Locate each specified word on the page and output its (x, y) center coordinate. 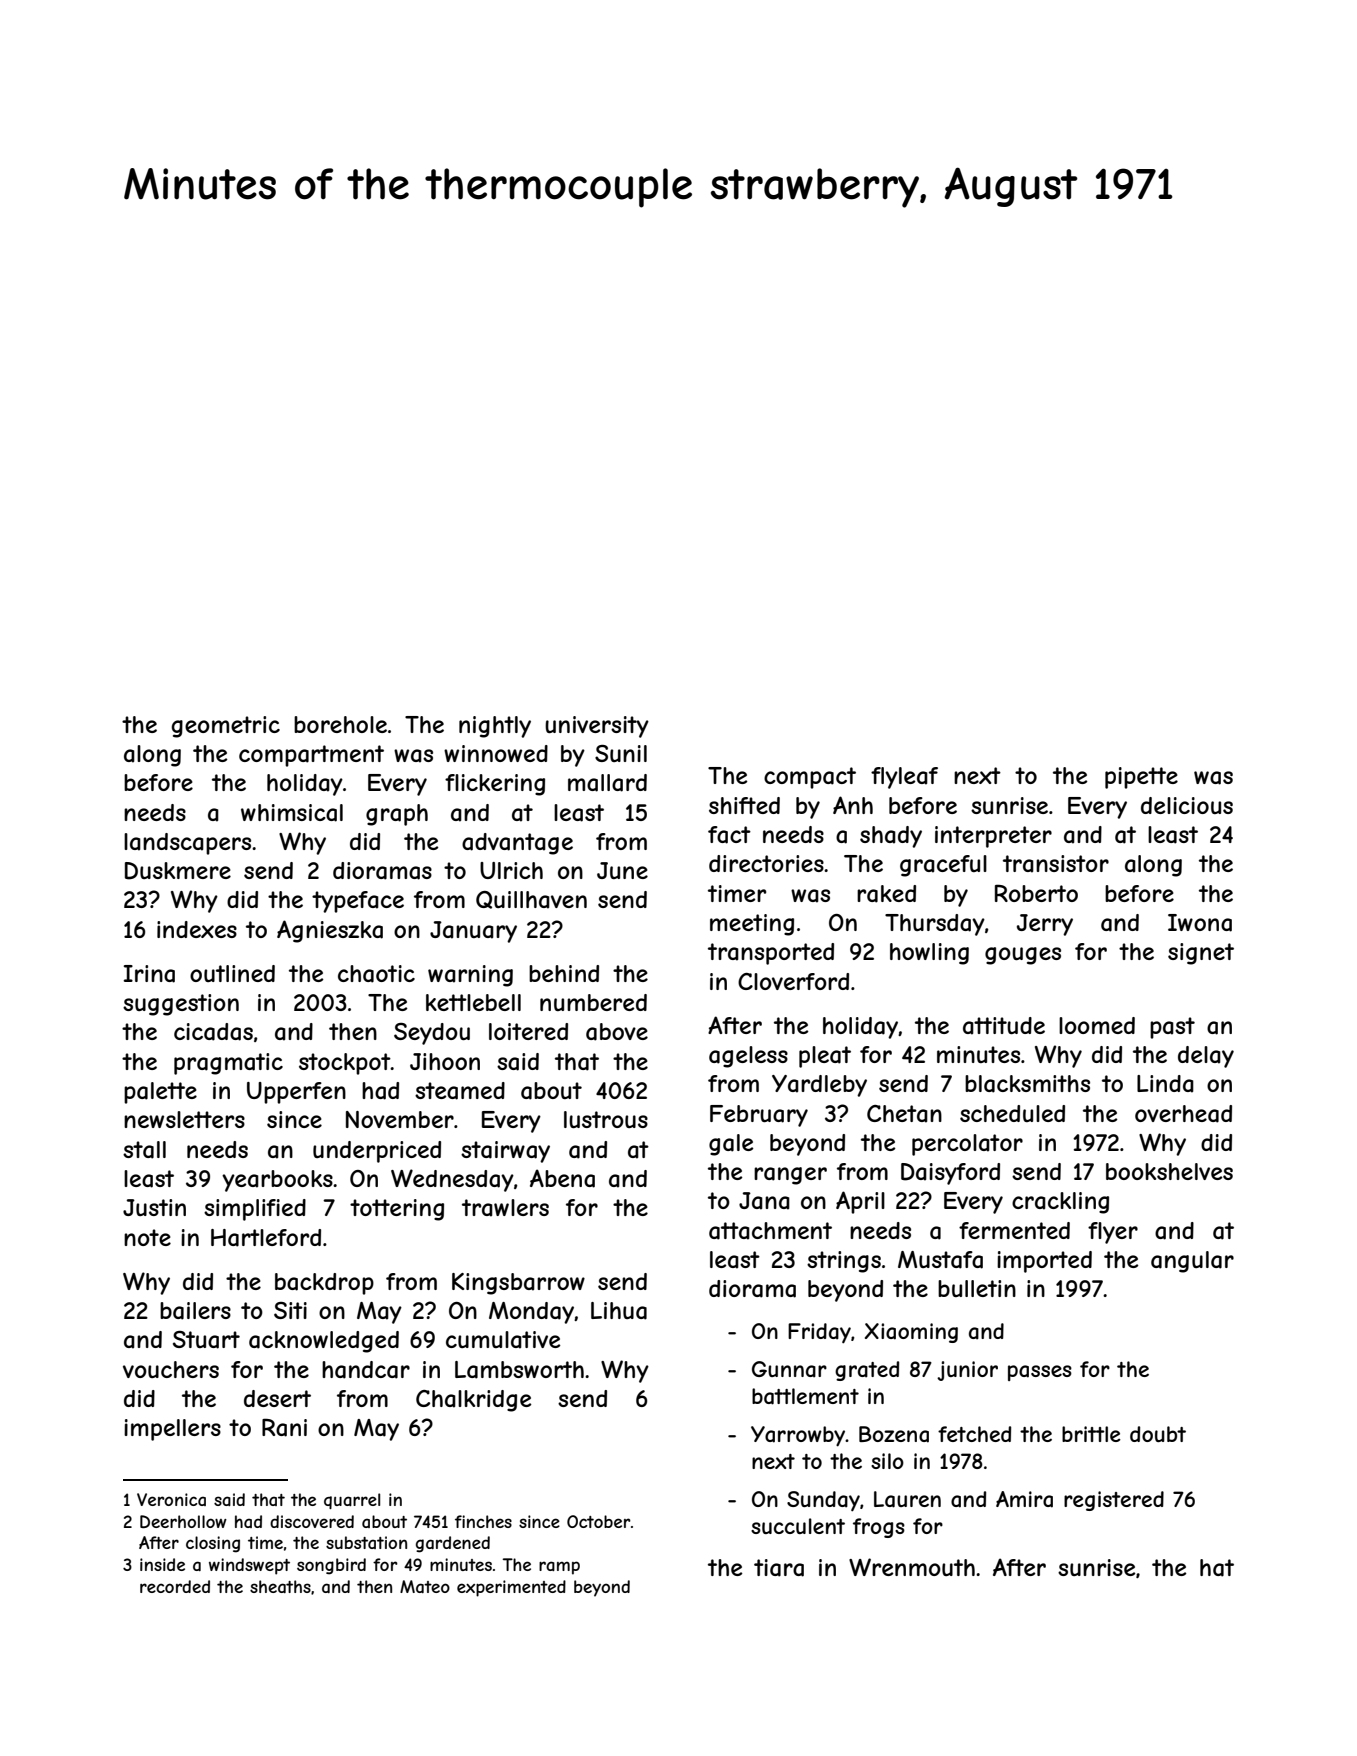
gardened (453, 1544)
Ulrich (511, 870)
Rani (284, 1427)
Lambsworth (519, 1370)
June (622, 870)
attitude (1004, 1026)
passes (1040, 1373)
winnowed (496, 753)
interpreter (993, 837)
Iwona (1200, 923)
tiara (779, 1568)
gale (731, 1145)
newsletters (184, 1119)
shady (891, 837)
